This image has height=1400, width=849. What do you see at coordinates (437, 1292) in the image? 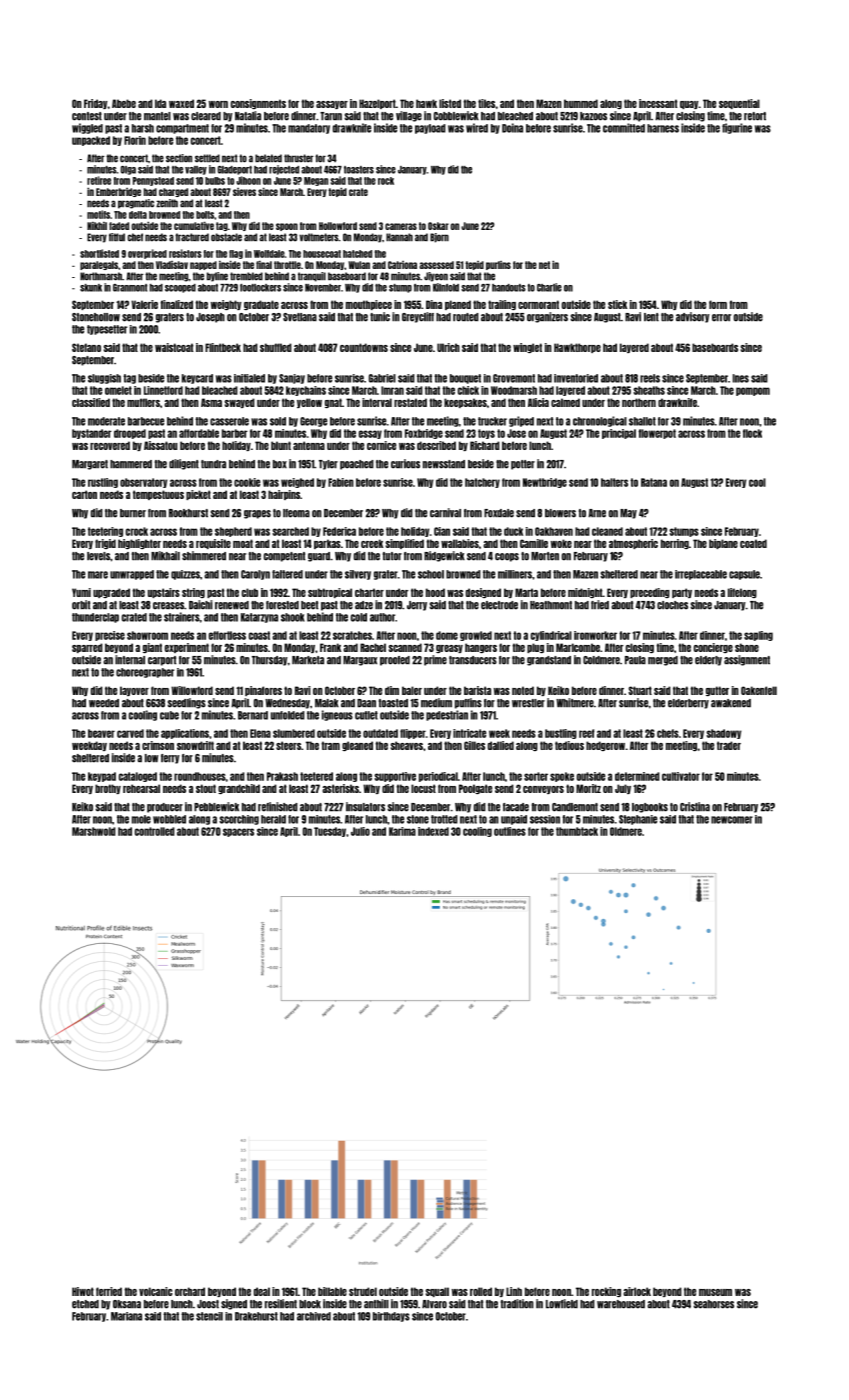
I see `squall` at bounding box center [437, 1292].
